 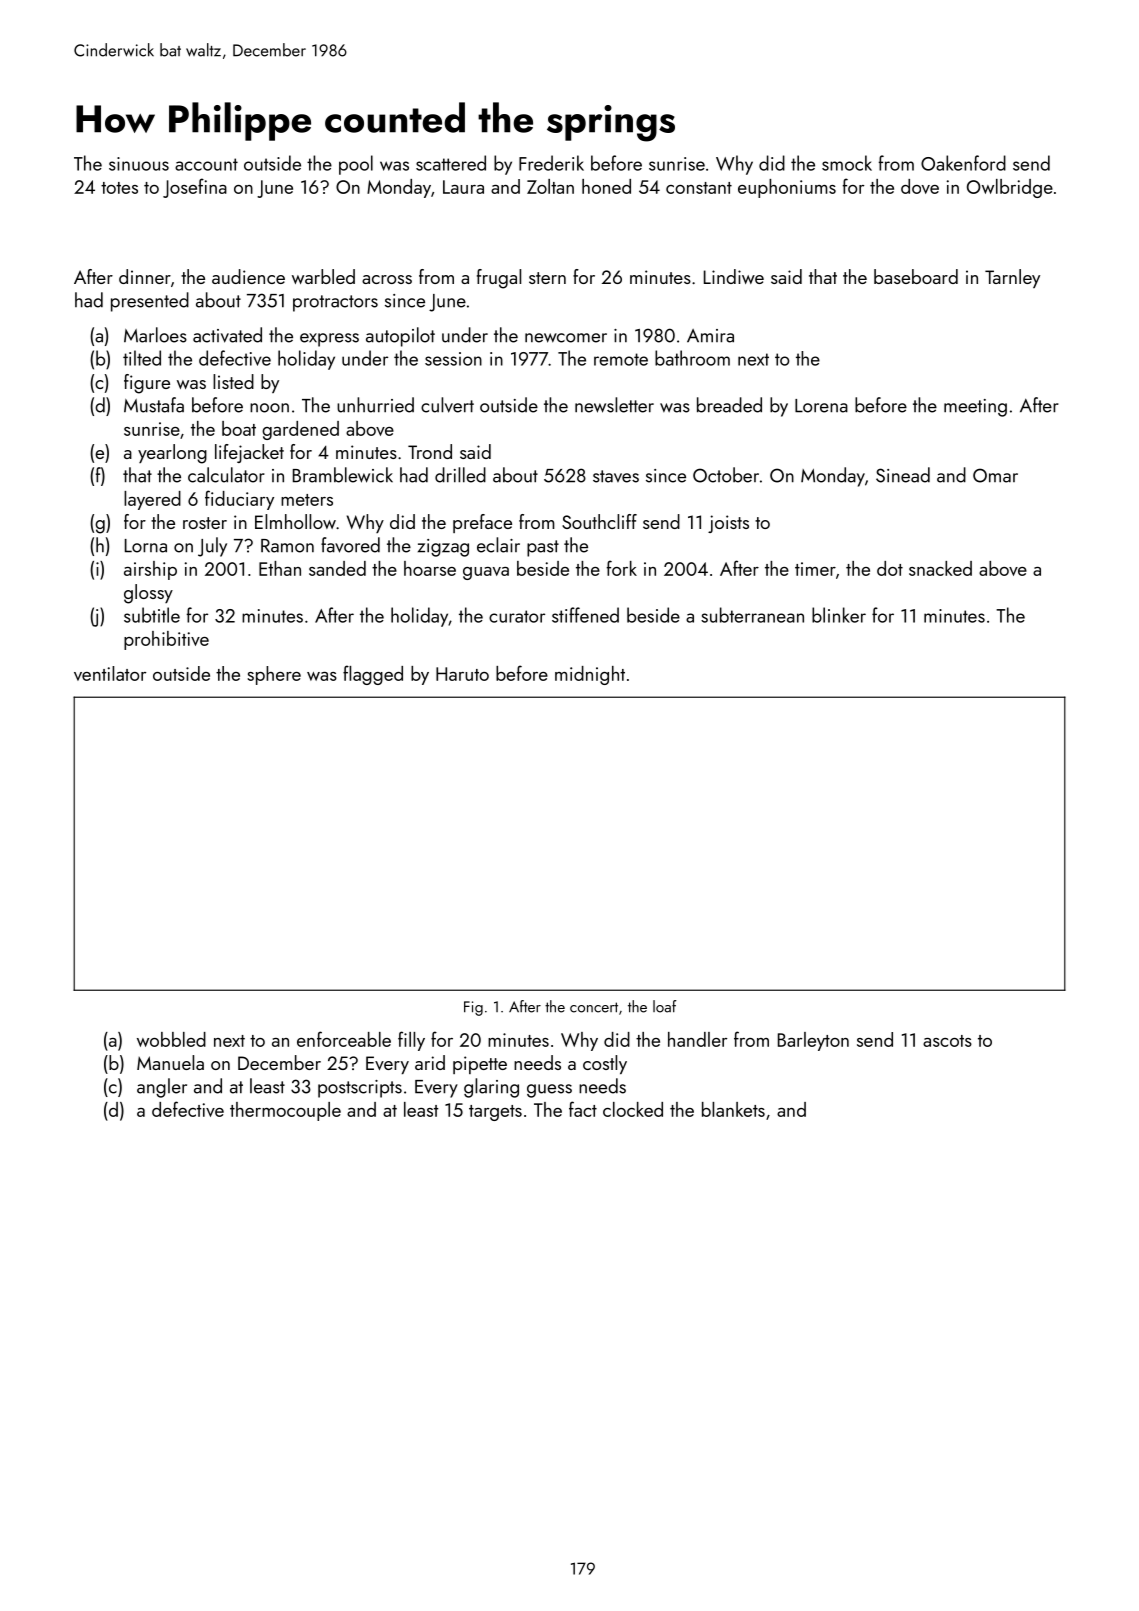 I want to click on Haruto, so click(x=462, y=674).
